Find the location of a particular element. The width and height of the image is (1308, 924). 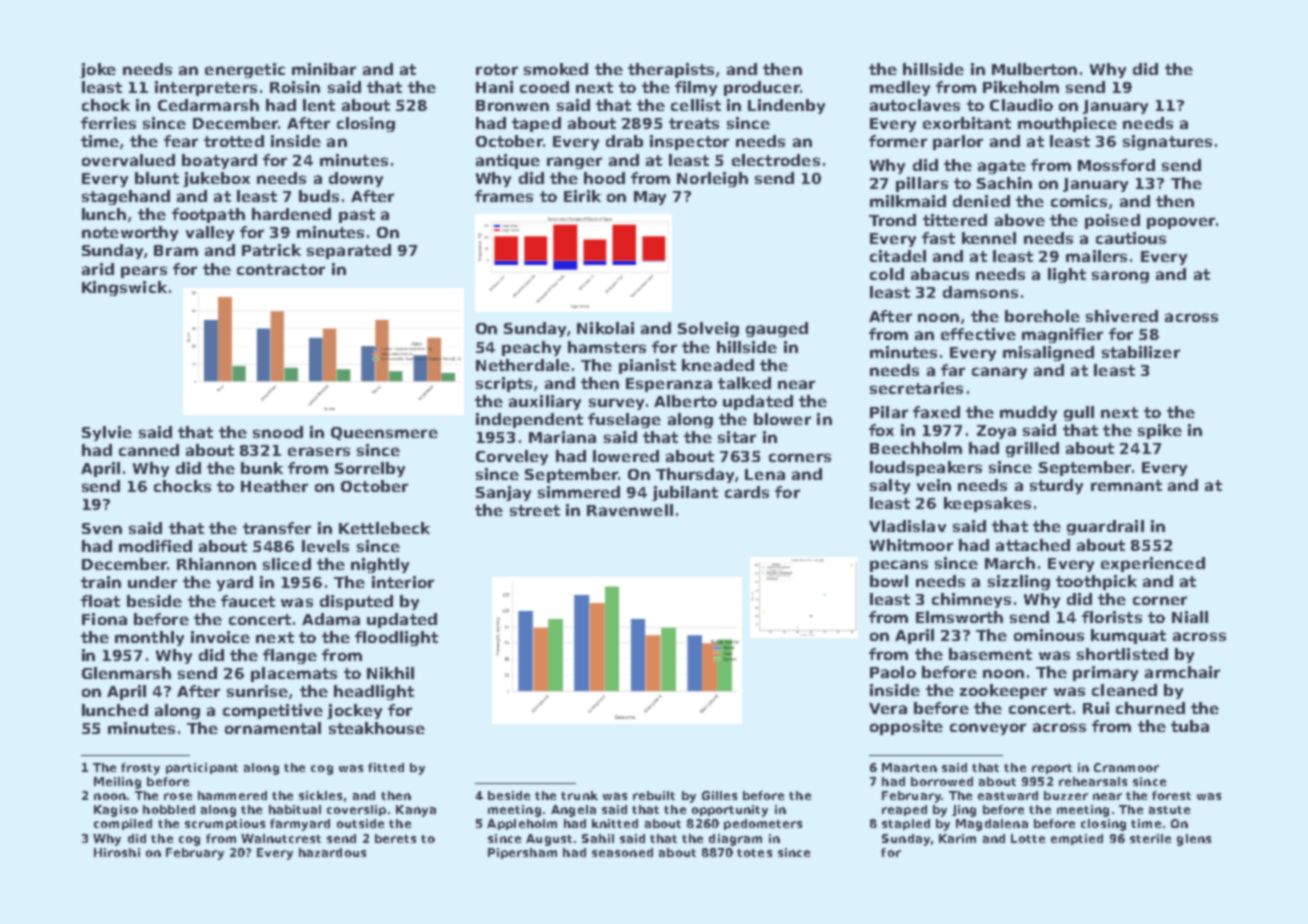

Hiroshi is located at coordinates (117, 852).
